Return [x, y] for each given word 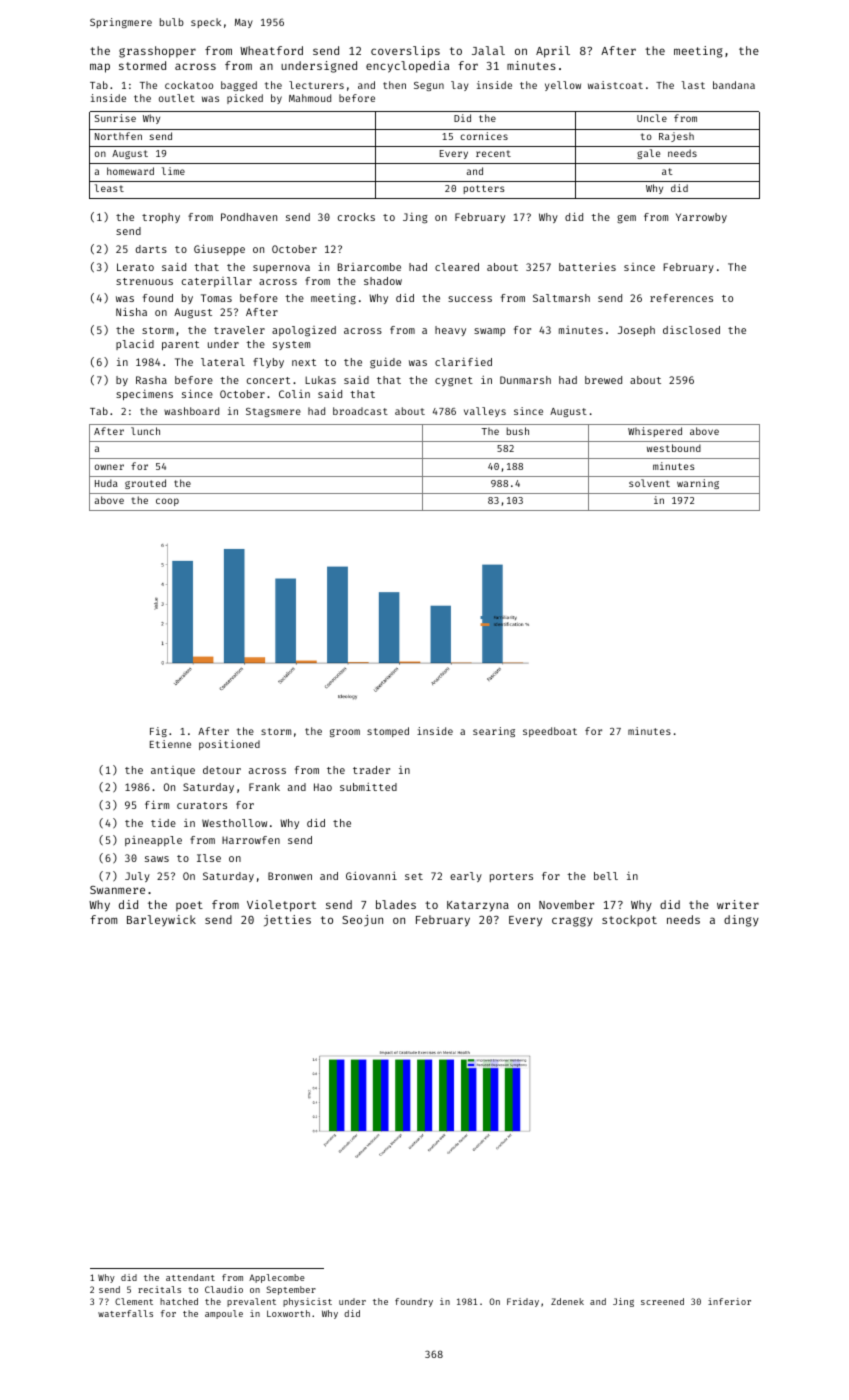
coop [167, 502]
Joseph [636, 331]
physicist [307, 1302]
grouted [145, 484]
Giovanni [371, 876]
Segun [429, 86]
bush [518, 431]
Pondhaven [249, 217]
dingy [741, 921]
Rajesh [676, 137]
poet [189, 906]
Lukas [320, 380]
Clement [134, 1301]
